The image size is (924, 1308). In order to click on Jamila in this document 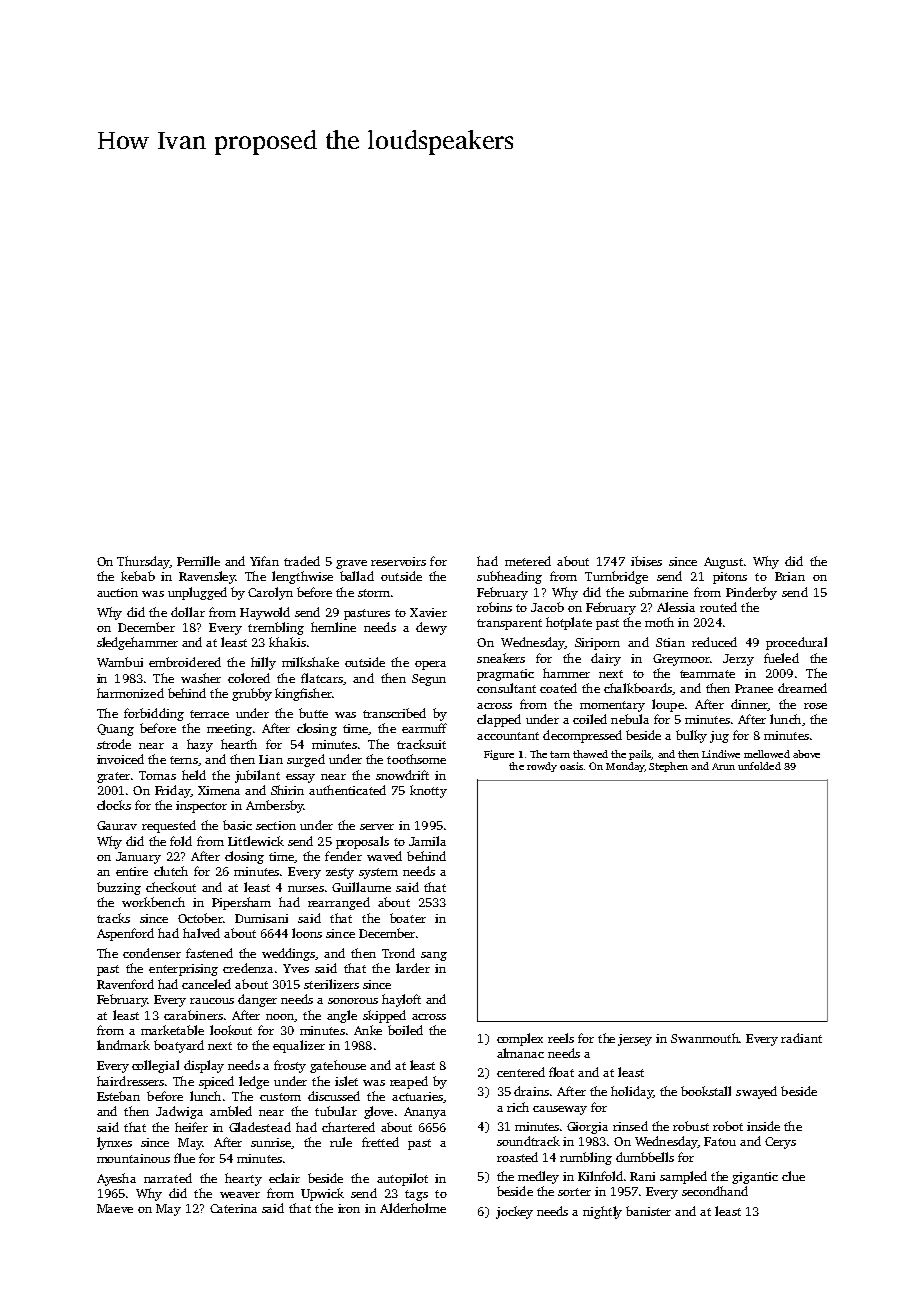, I will do `click(427, 841)`.
